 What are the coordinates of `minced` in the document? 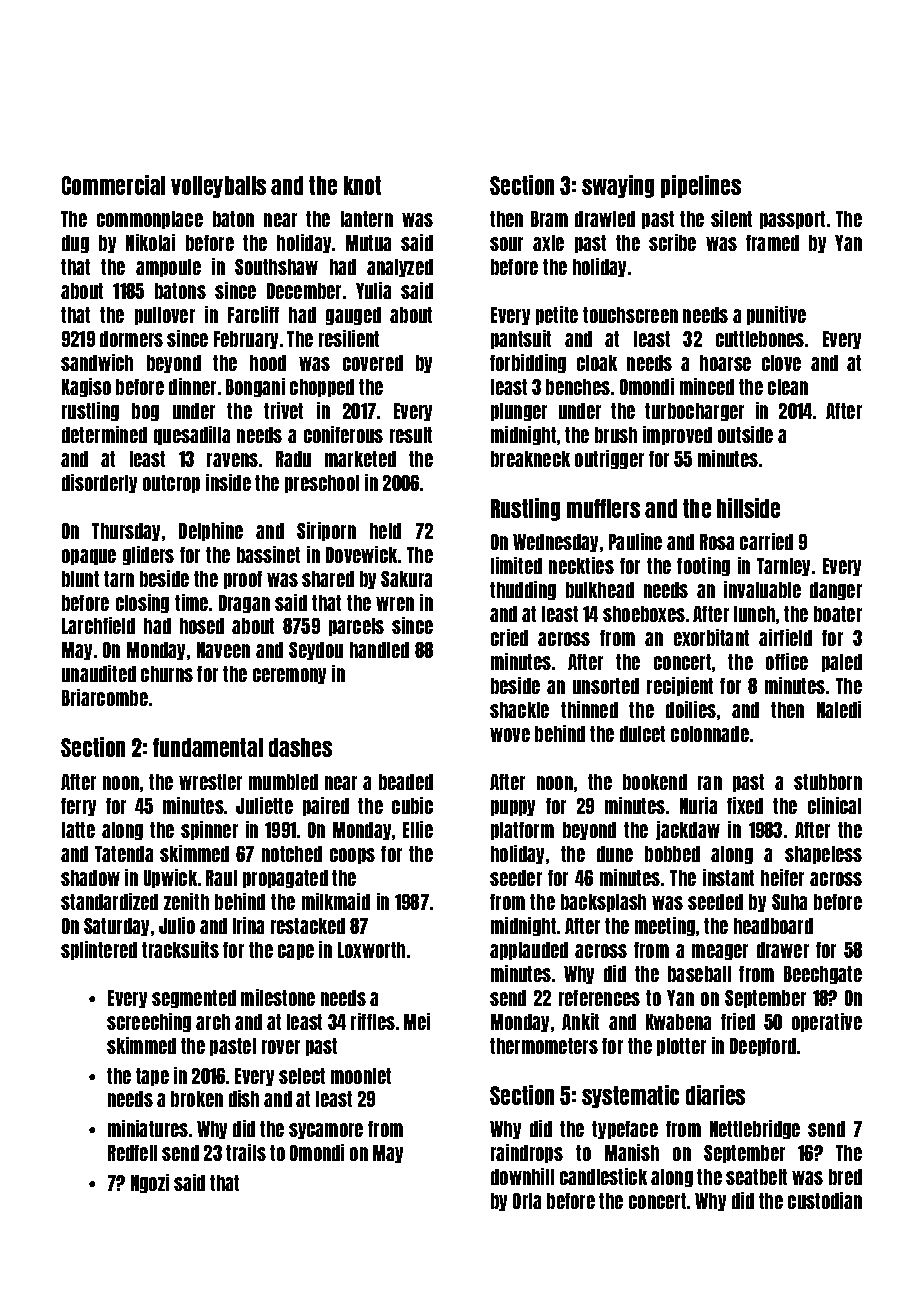 It's located at (707, 386).
